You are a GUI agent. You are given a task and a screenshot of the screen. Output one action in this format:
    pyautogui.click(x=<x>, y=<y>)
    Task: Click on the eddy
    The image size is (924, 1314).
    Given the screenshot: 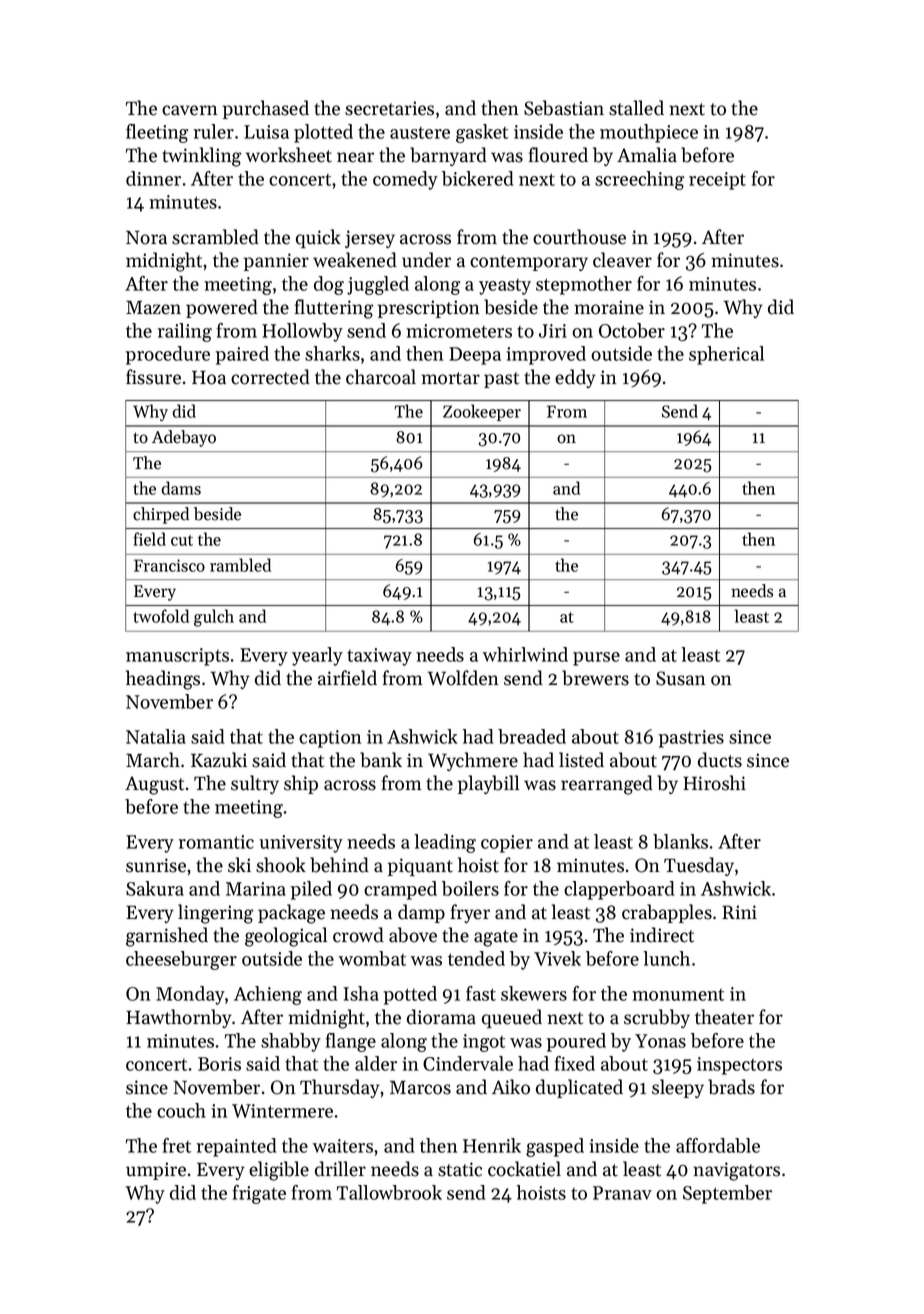 What is the action you would take?
    pyautogui.click(x=575, y=378)
